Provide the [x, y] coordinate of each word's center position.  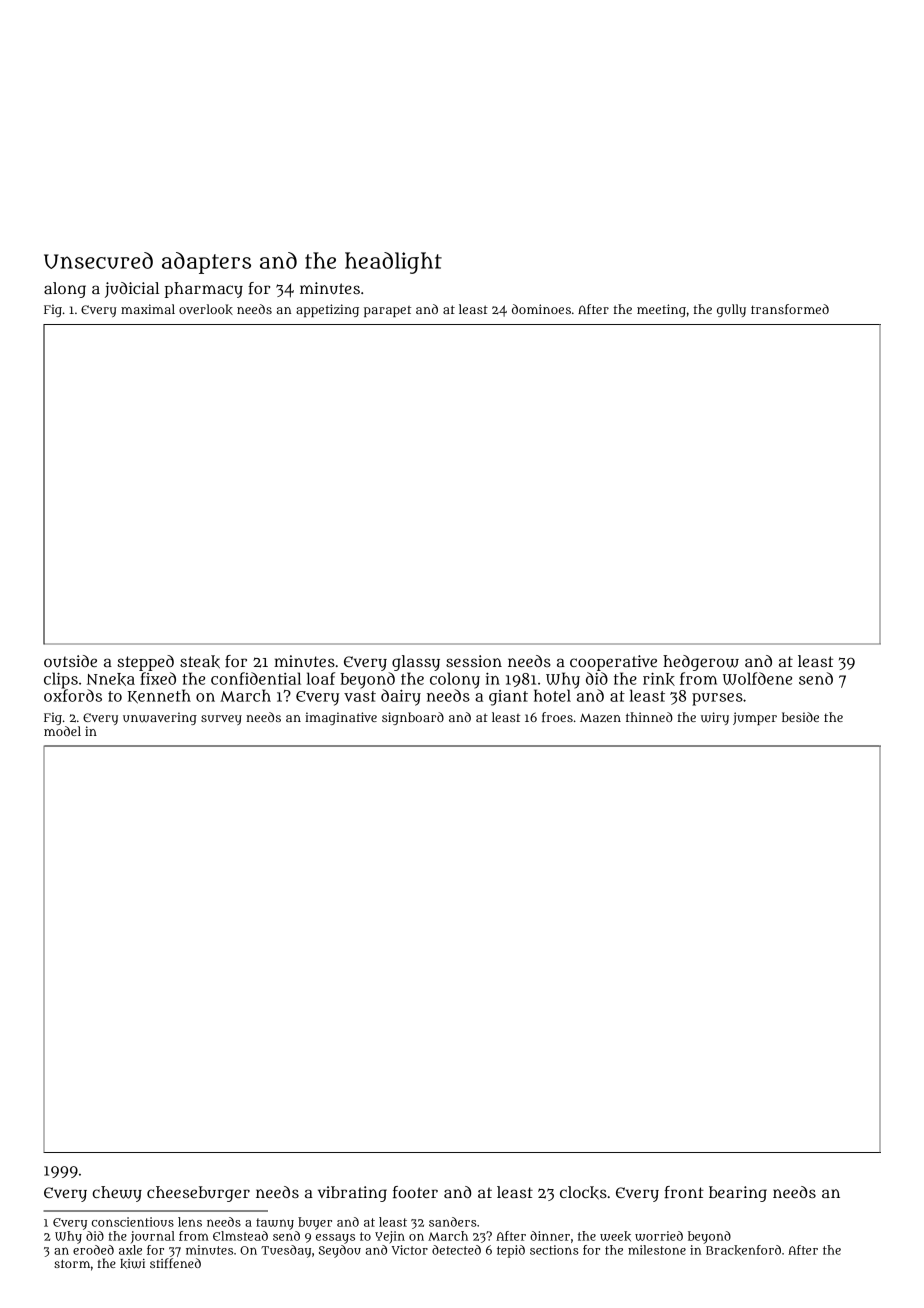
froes [557, 717]
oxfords [73, 695]
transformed [790, 309]
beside [800, 717]
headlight [393, 263]
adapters [206, 263]
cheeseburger [198, 1194]
